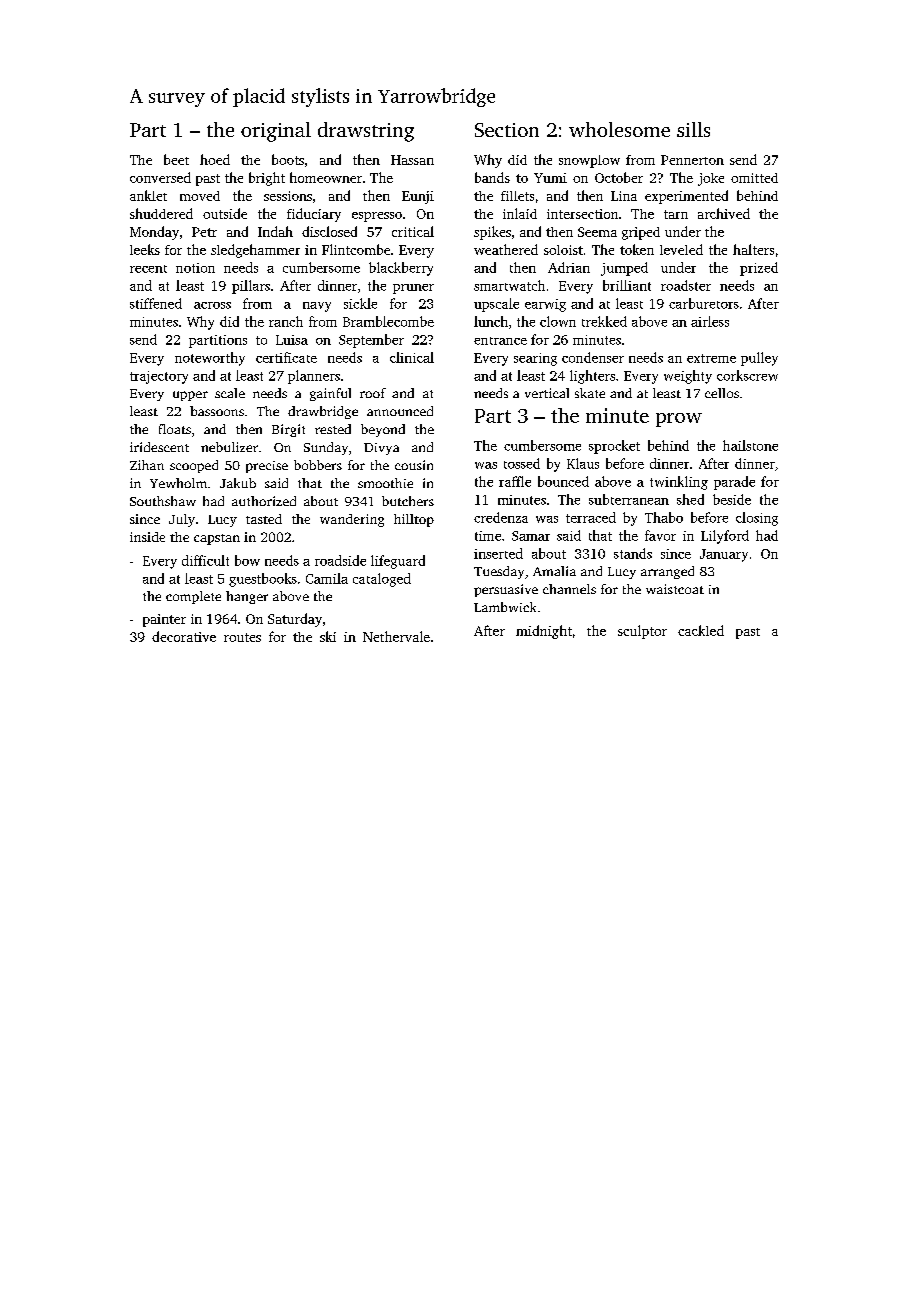  I want to click on routes, so click(242, 637).
